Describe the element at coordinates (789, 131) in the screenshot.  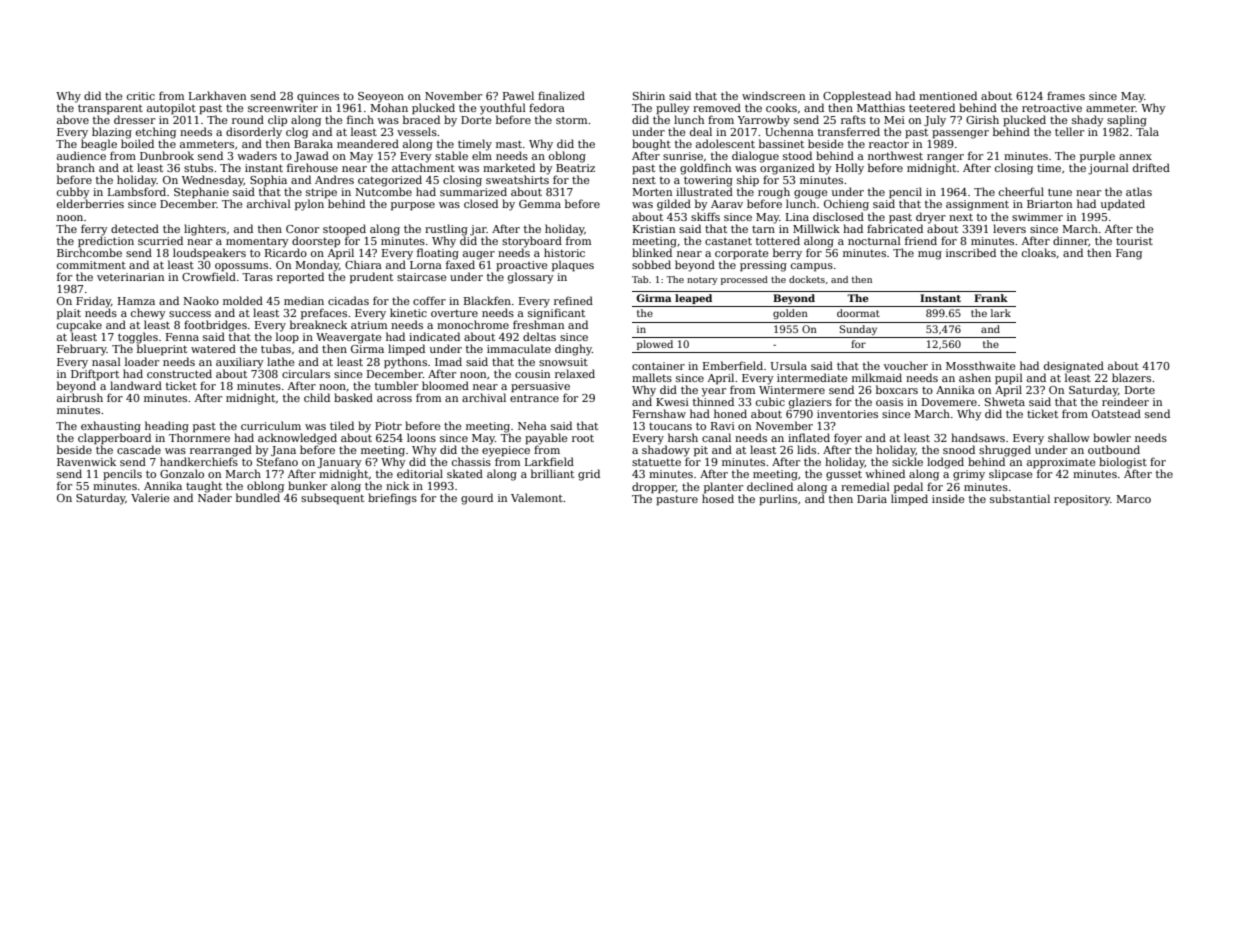
I see `Uchenna` at that location.
